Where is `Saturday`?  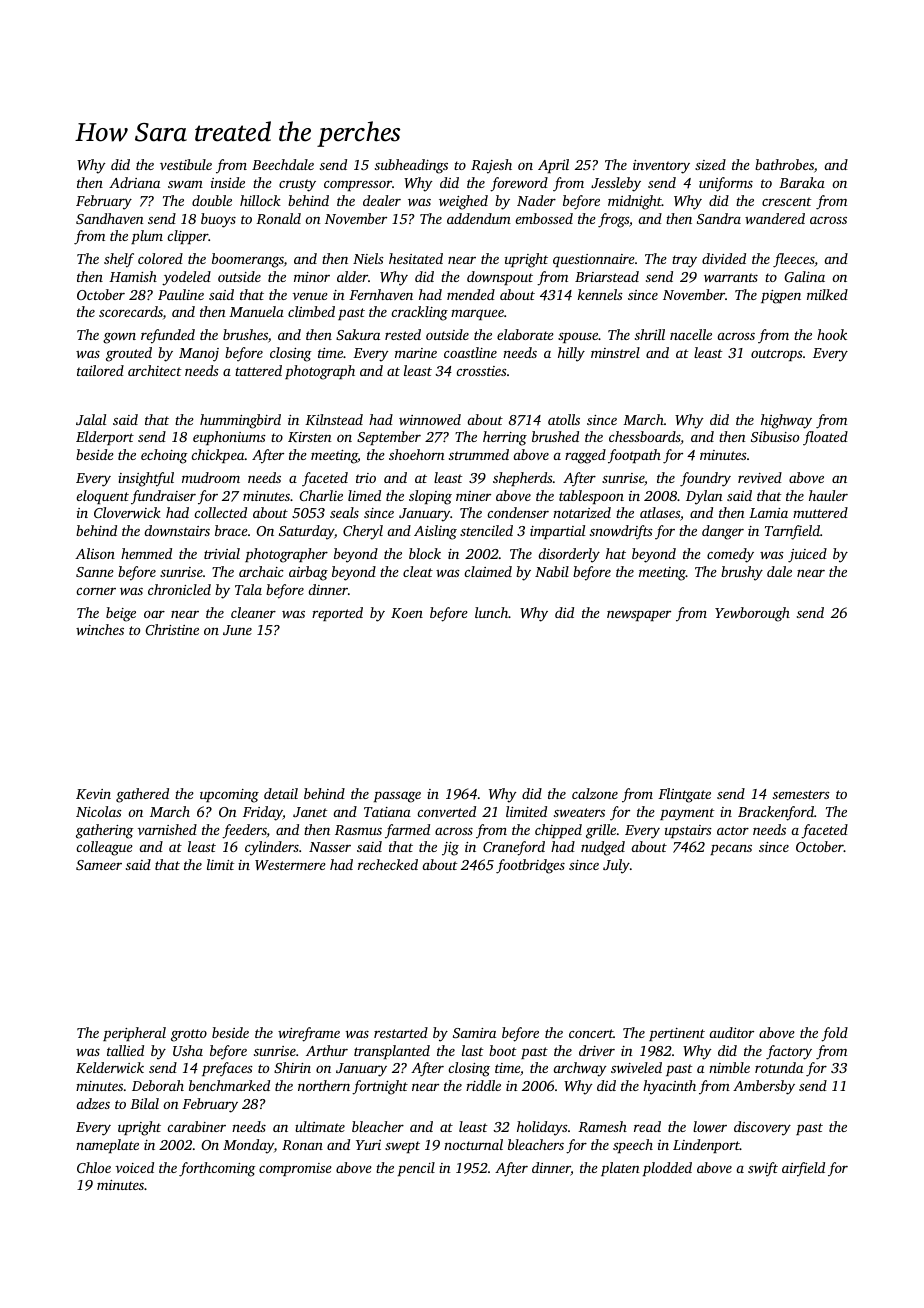 Saturday is located at coordinates (306, 532).
